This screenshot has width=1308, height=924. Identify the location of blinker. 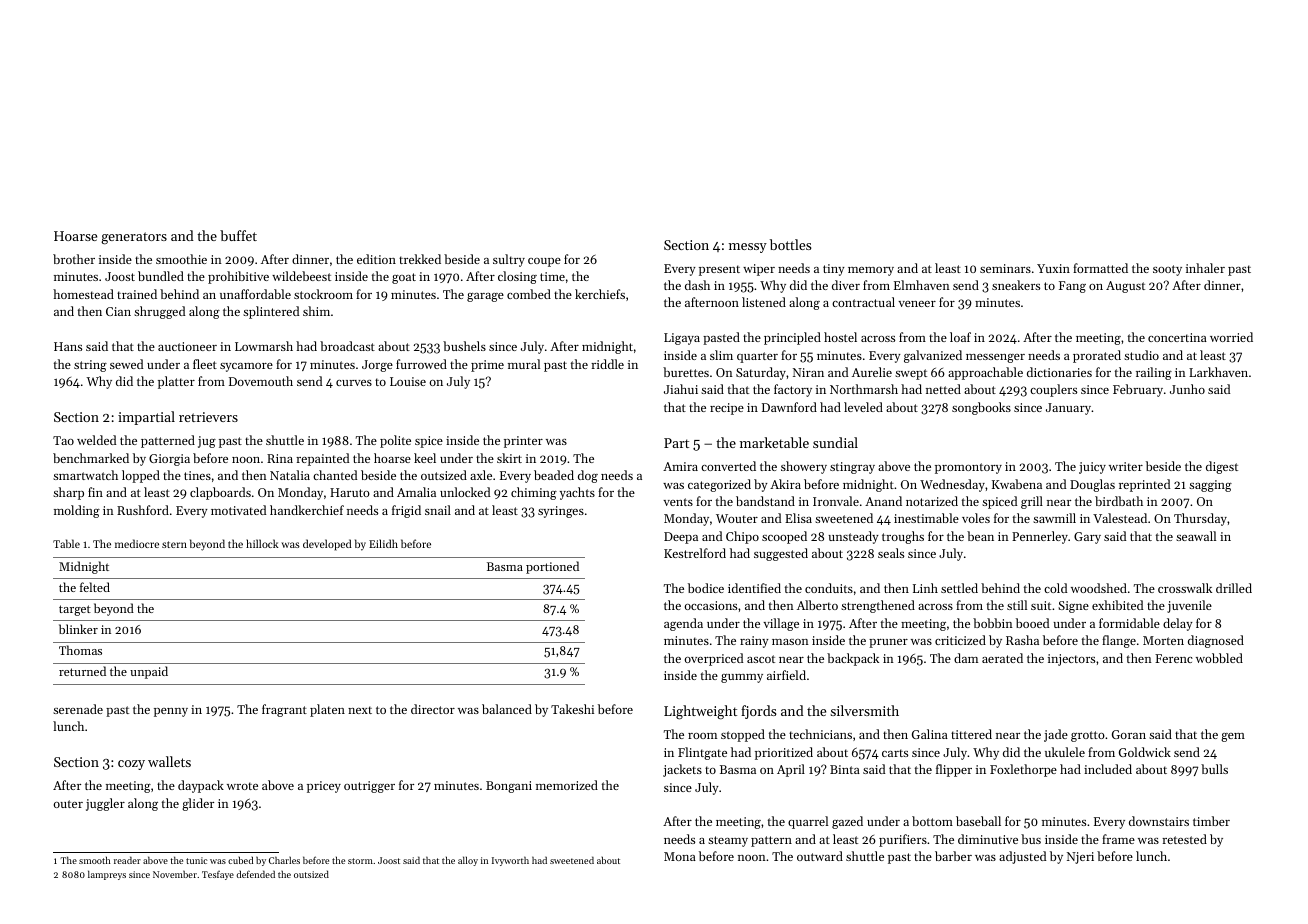
(78, 629).
